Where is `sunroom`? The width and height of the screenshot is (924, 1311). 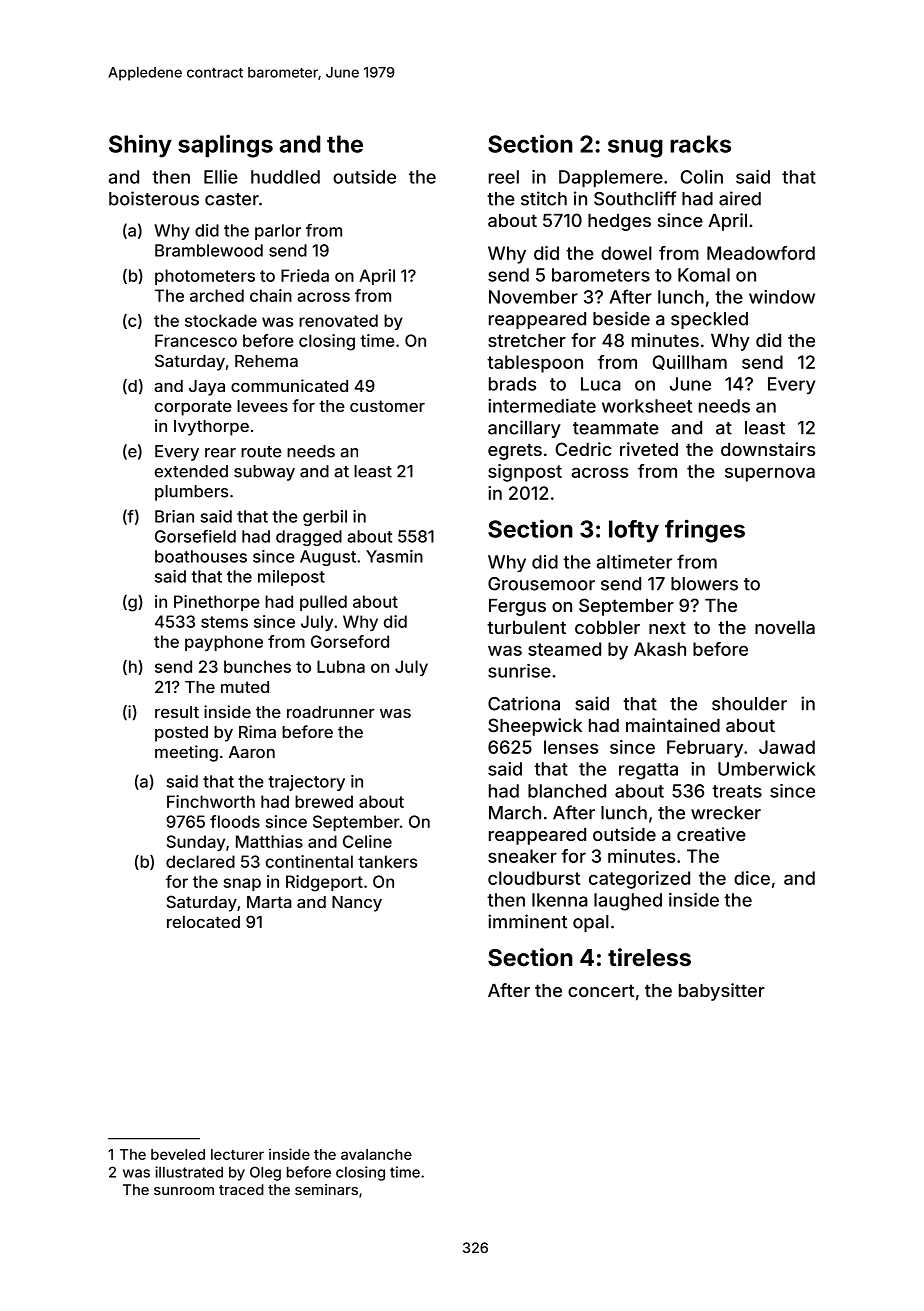 sunroom is located at coordinates (184, 1191).
